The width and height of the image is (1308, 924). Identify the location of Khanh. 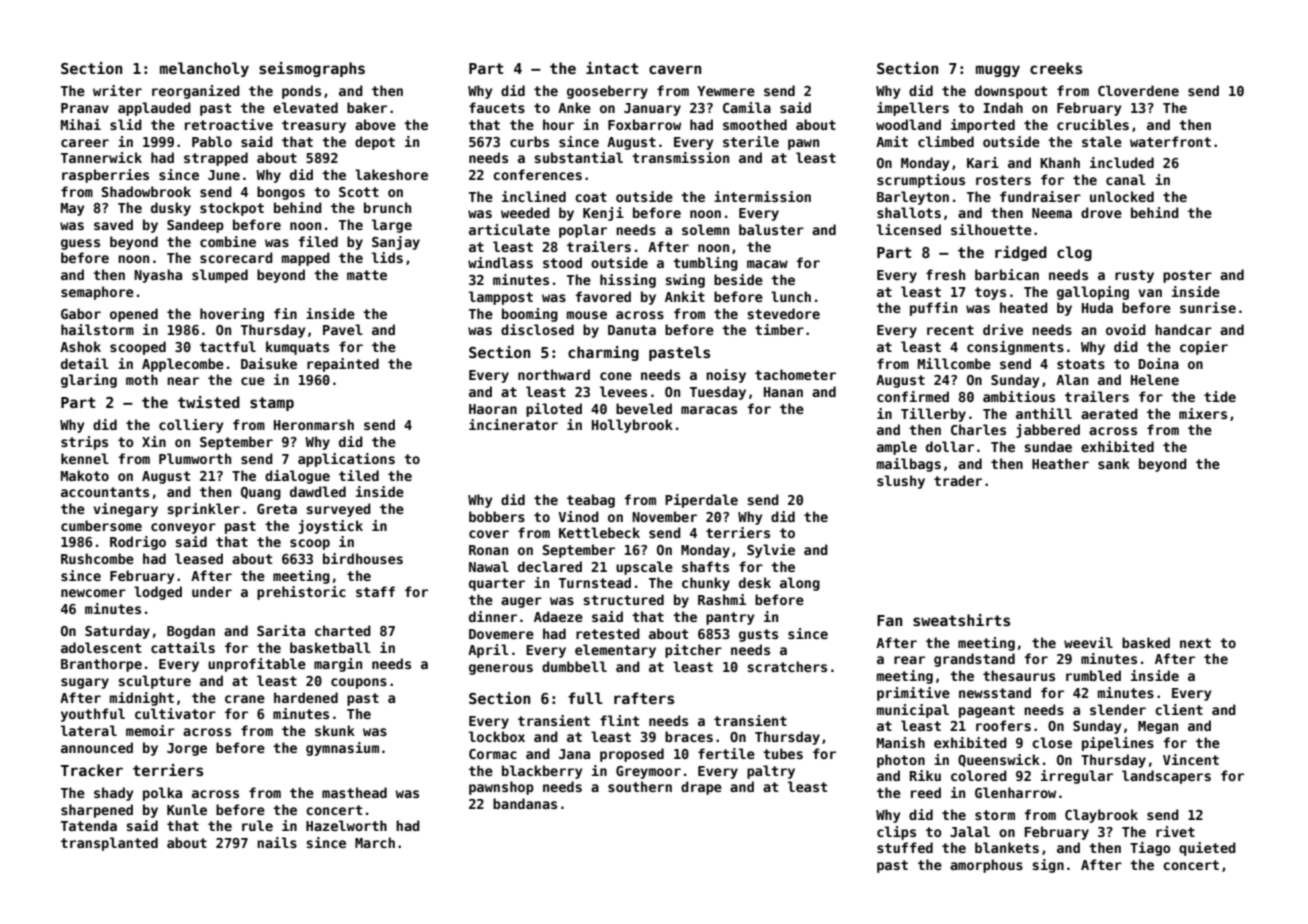
(1060, 162).
